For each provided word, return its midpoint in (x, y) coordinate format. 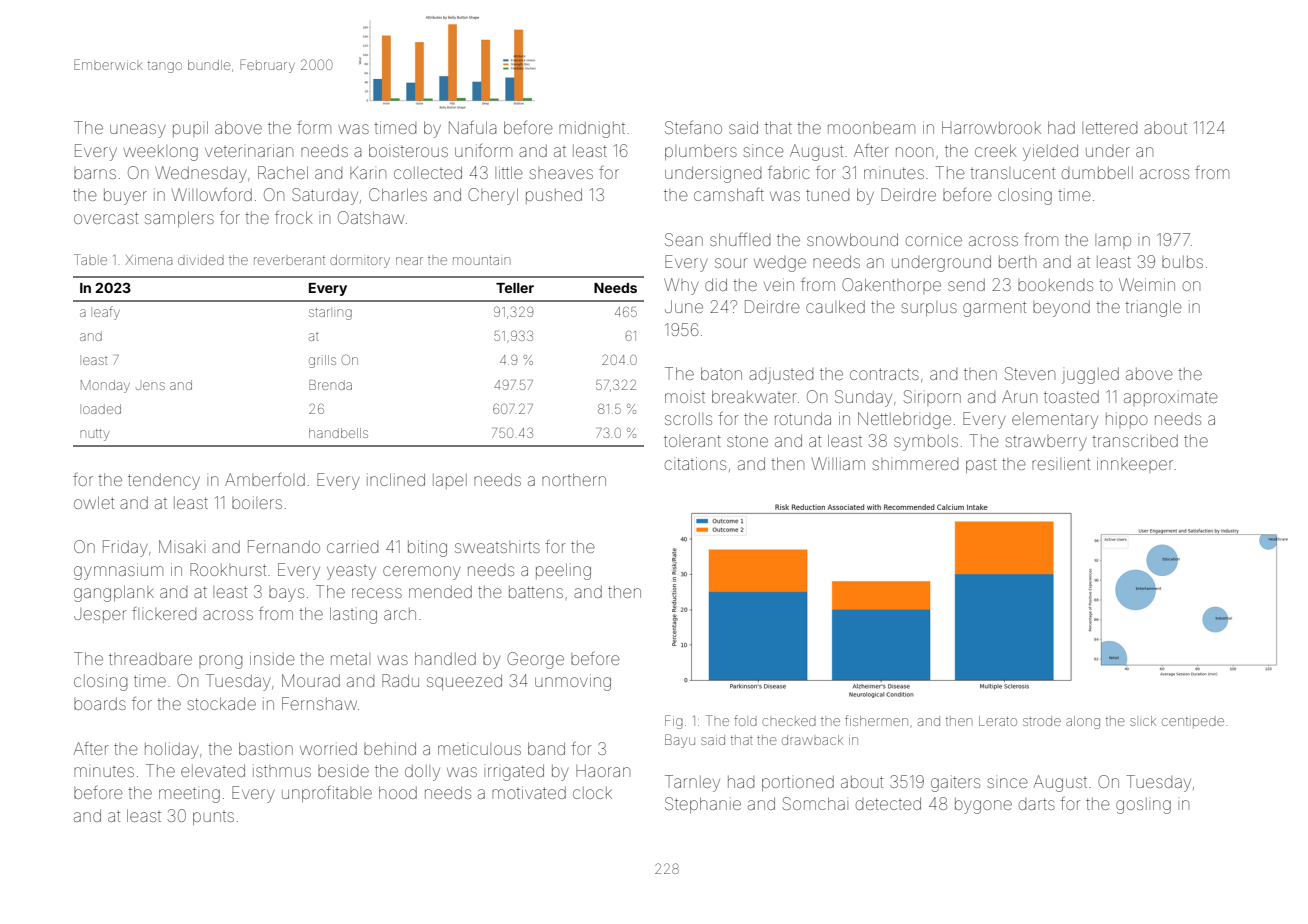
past (981, 465)
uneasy (138, 131)
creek (996, 150)
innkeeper (1135, 465)
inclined (396, 479)
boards (100, 704)
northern (574, 479)
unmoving (573, 682)
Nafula (473, 127)
